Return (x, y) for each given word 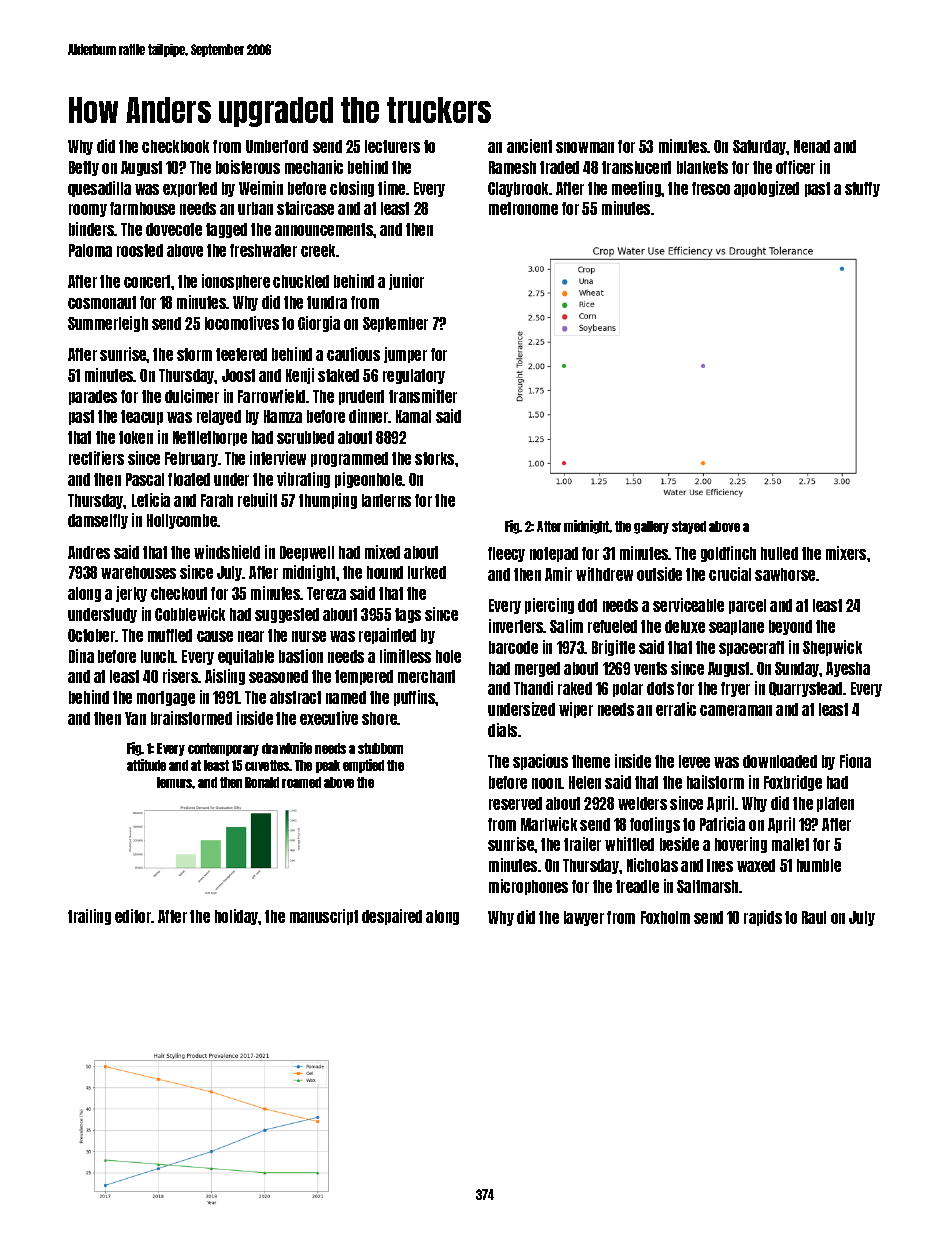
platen (835, 804)
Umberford (277, 146)
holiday (237, 917)
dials (502, 730)
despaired (392, 917)
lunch (158, 656)
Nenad (812, 146)
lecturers (392, 146)
